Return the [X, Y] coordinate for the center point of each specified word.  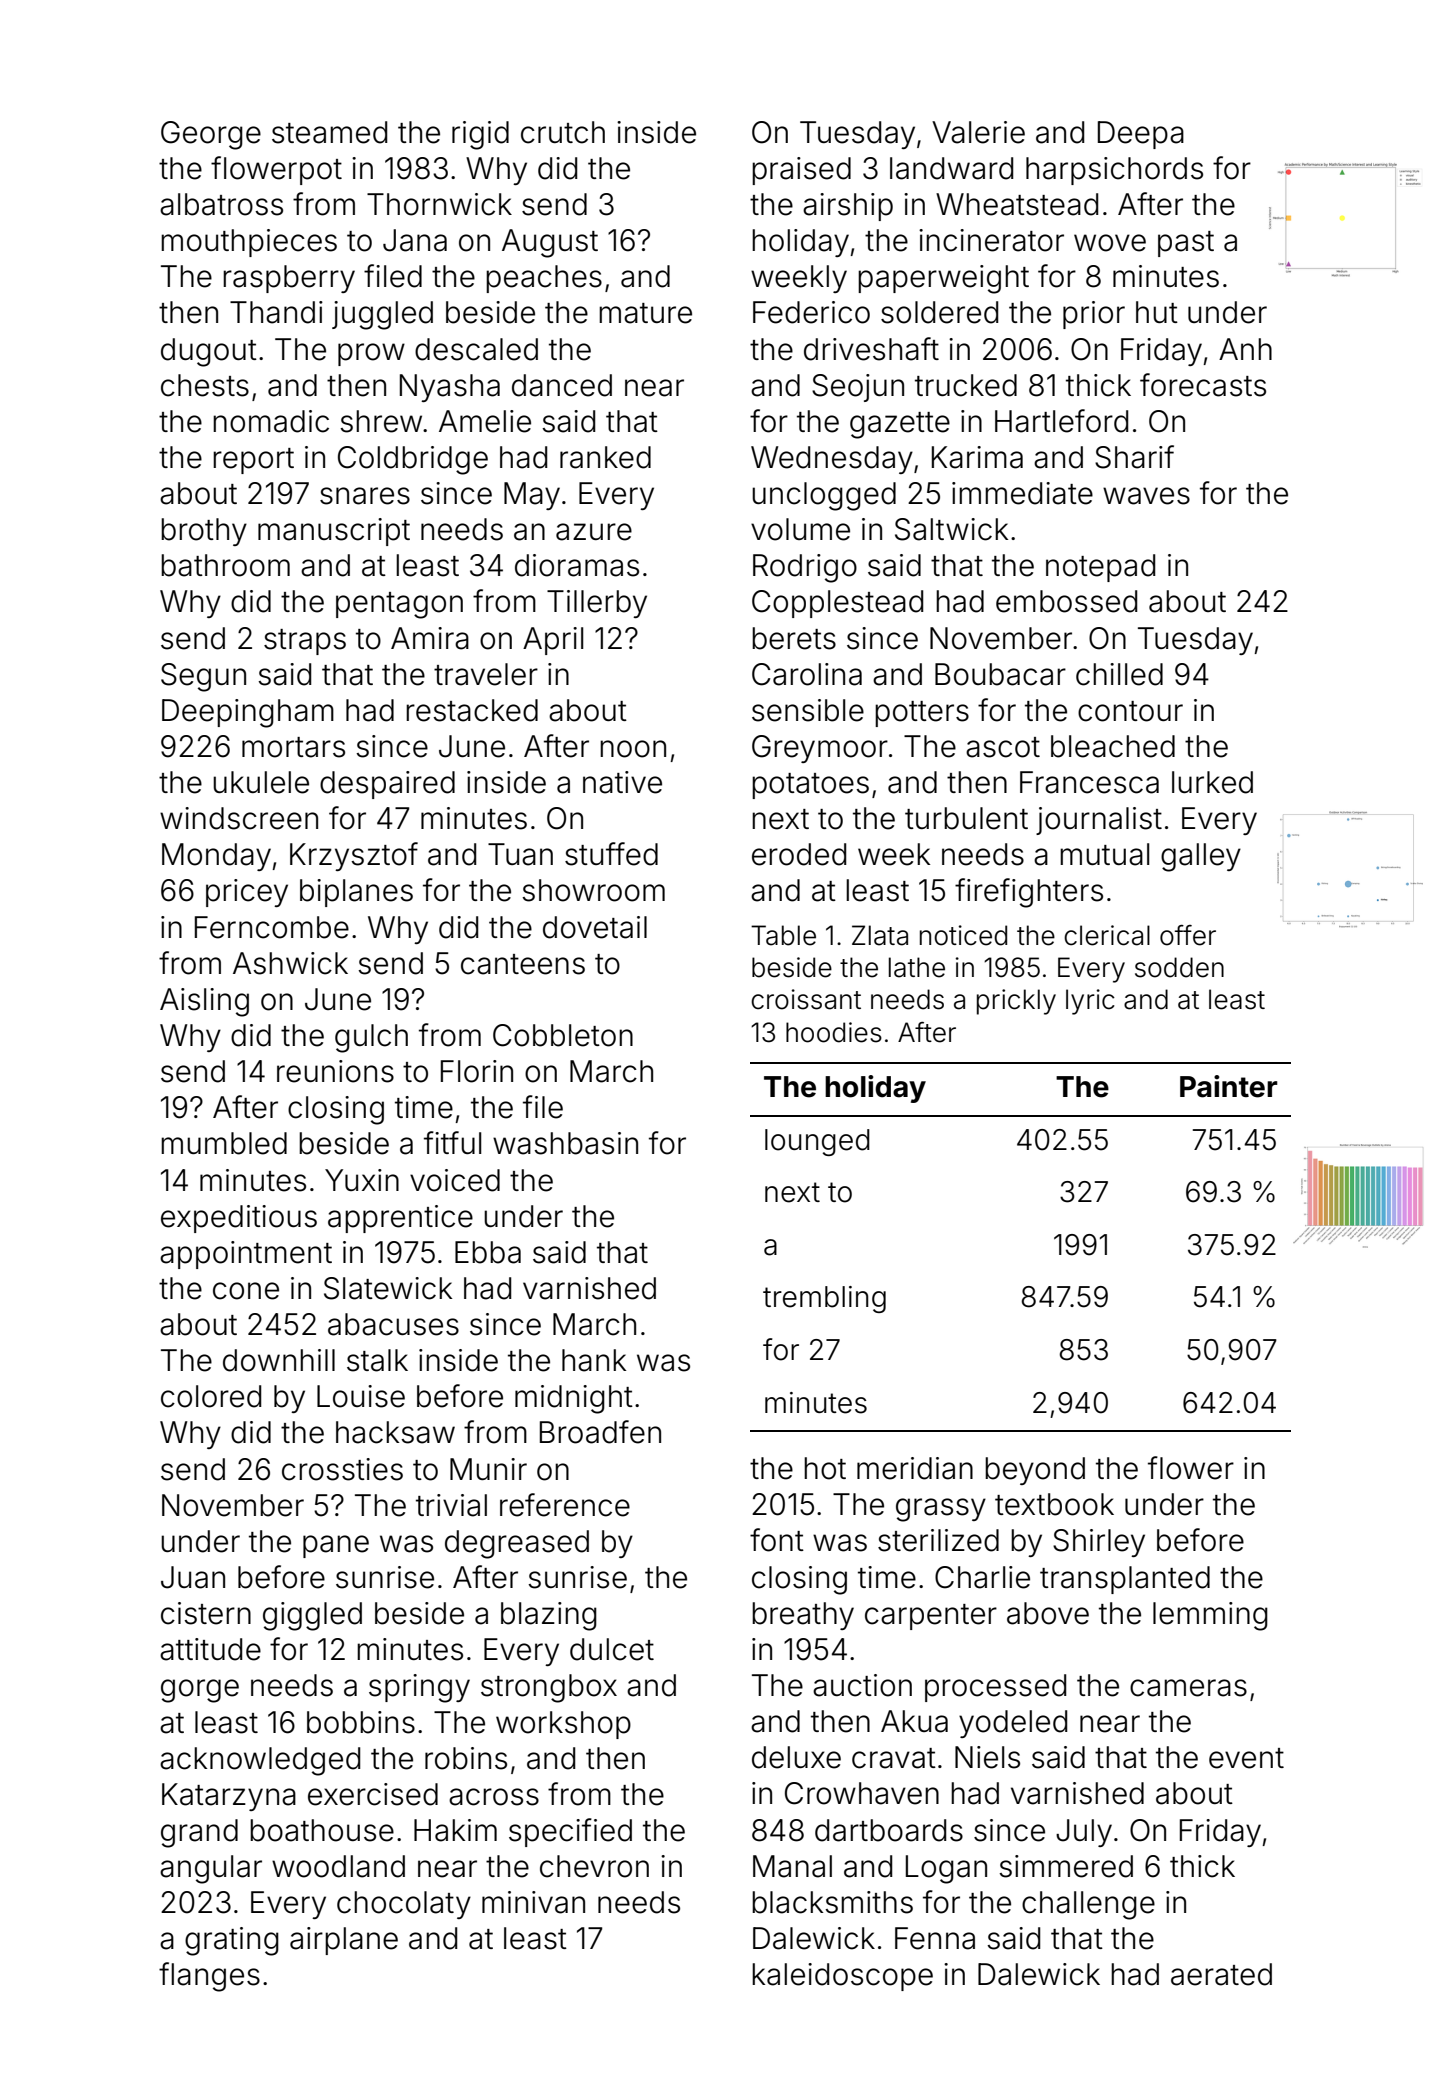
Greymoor [820, 749]
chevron [594, 1866]
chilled [1119, 674]
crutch [563, 132]
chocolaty [404, 1905]
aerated [1221, 1974]
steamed [329, 132]
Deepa [1141, 135]
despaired [387, 785]
